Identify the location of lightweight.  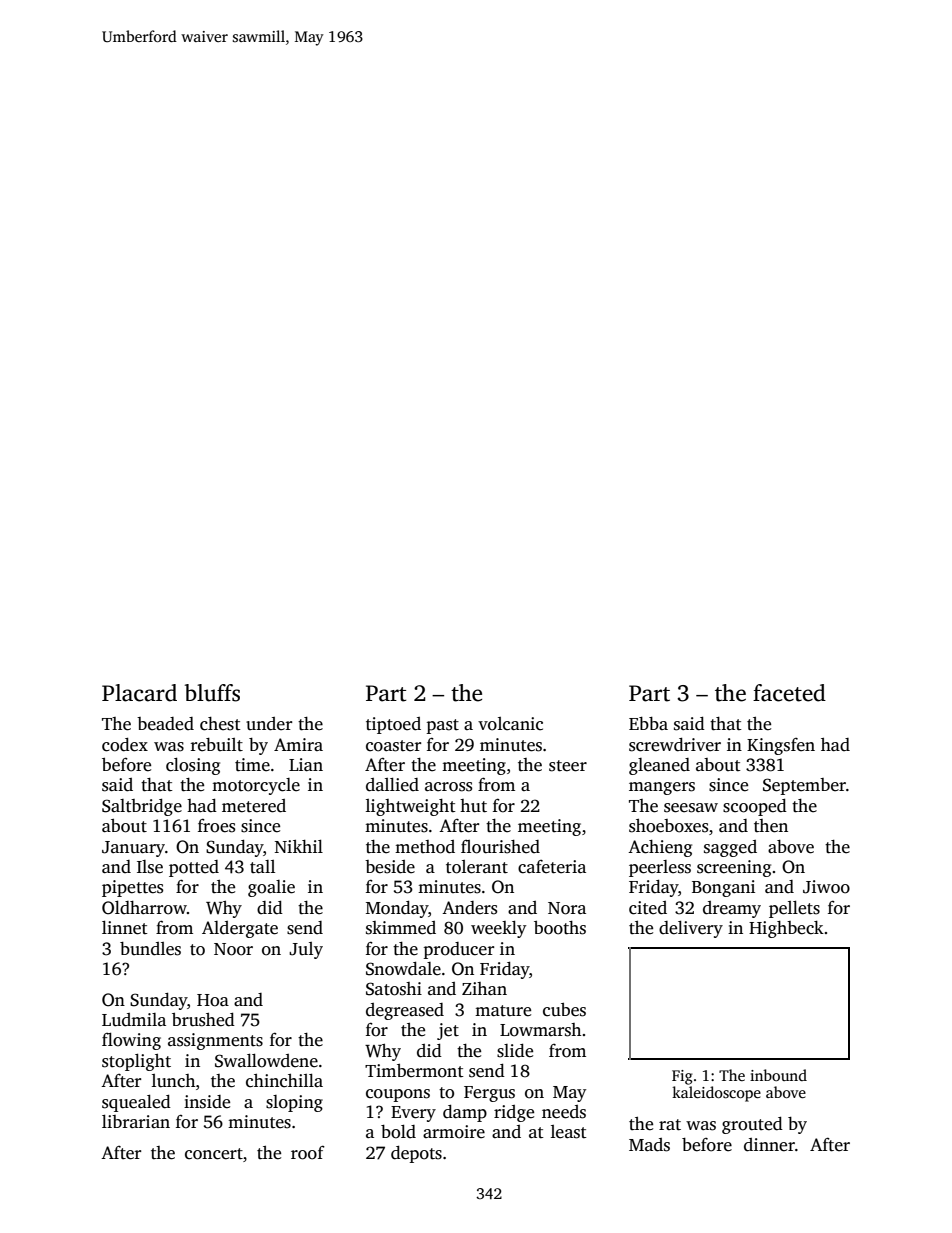
(411, 807).
